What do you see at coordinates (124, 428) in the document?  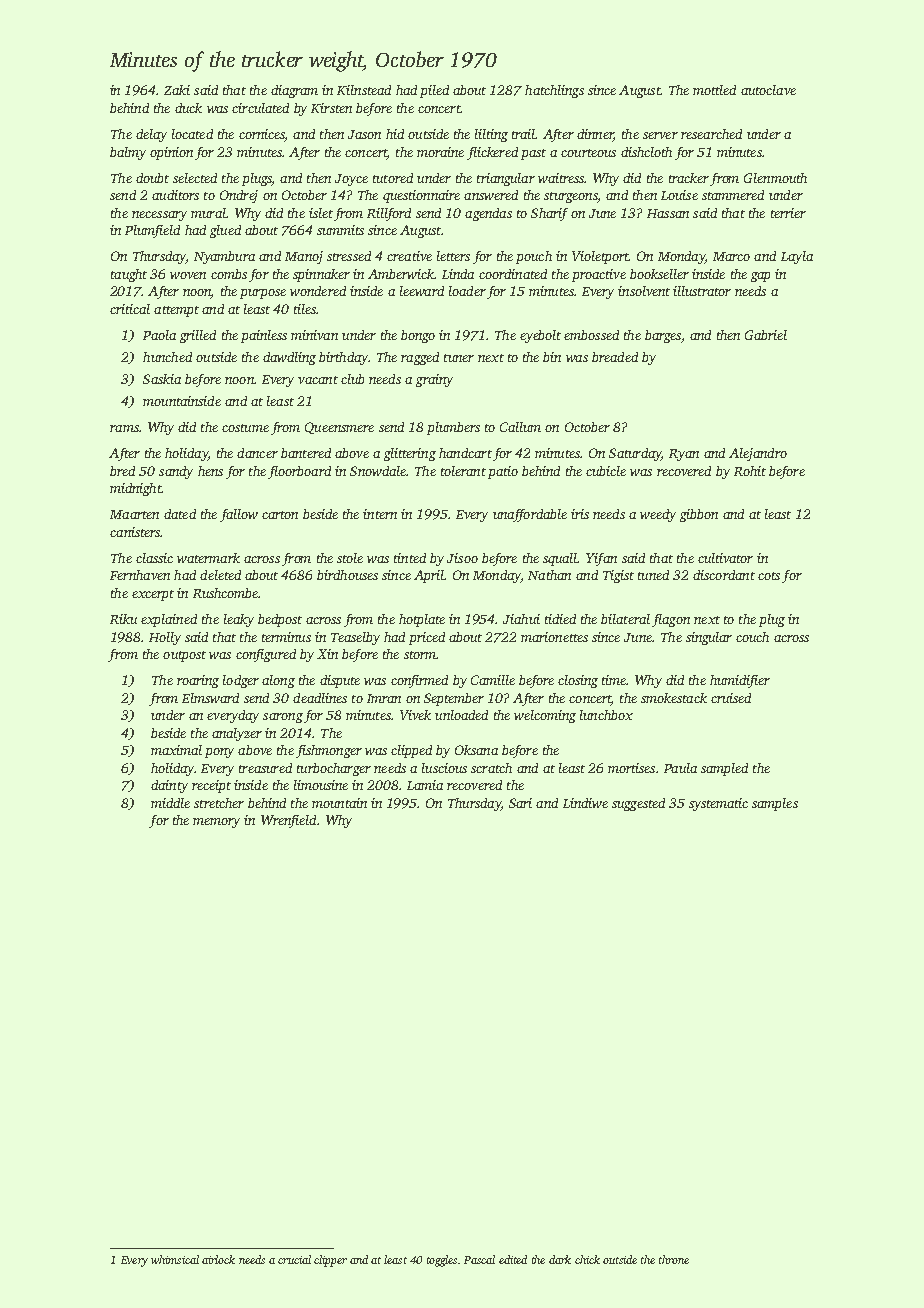 I see `rams` at bounding box center [124, 428].
